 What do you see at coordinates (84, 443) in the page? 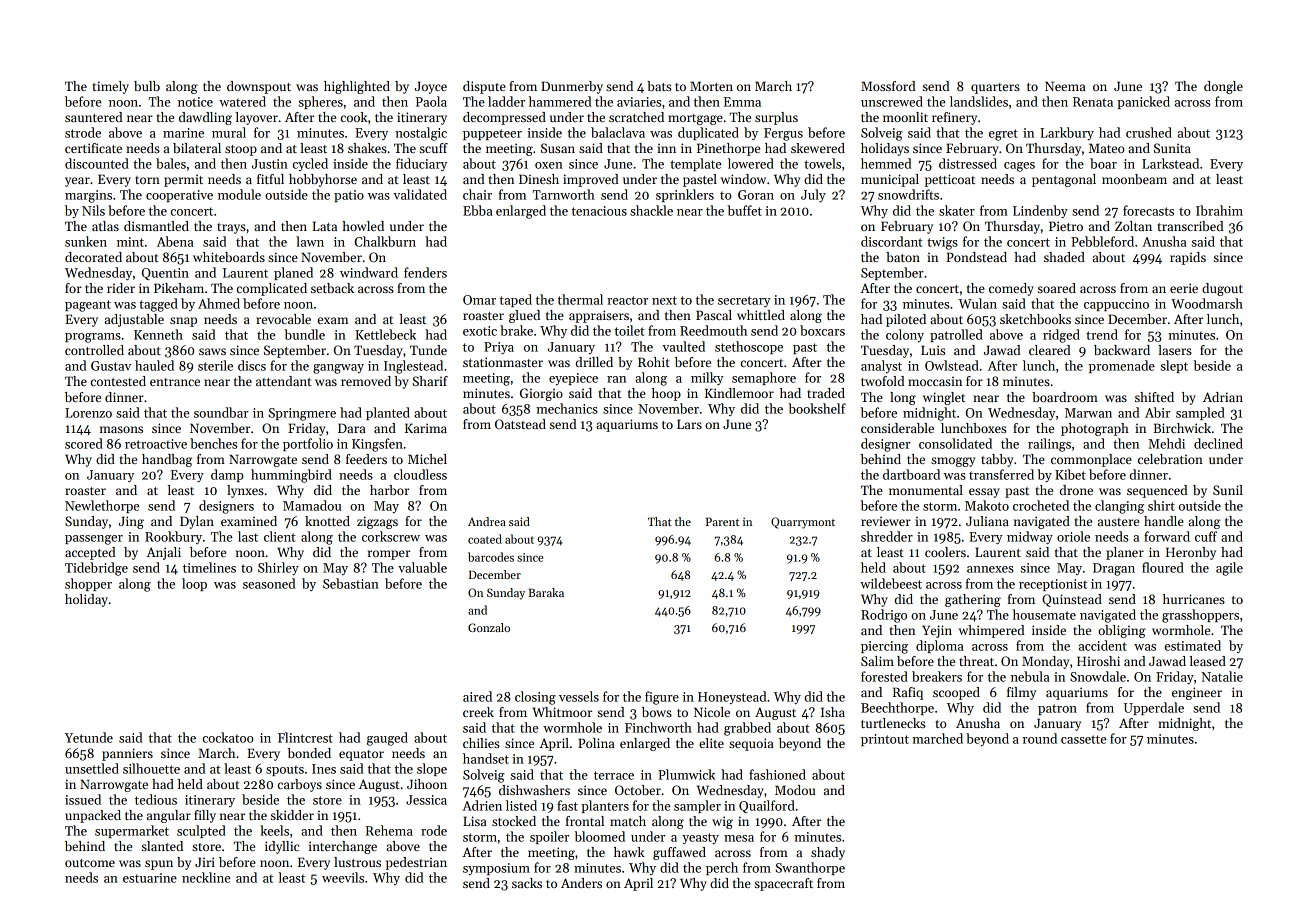
I see `scored` at bounding box center [84, 443].
